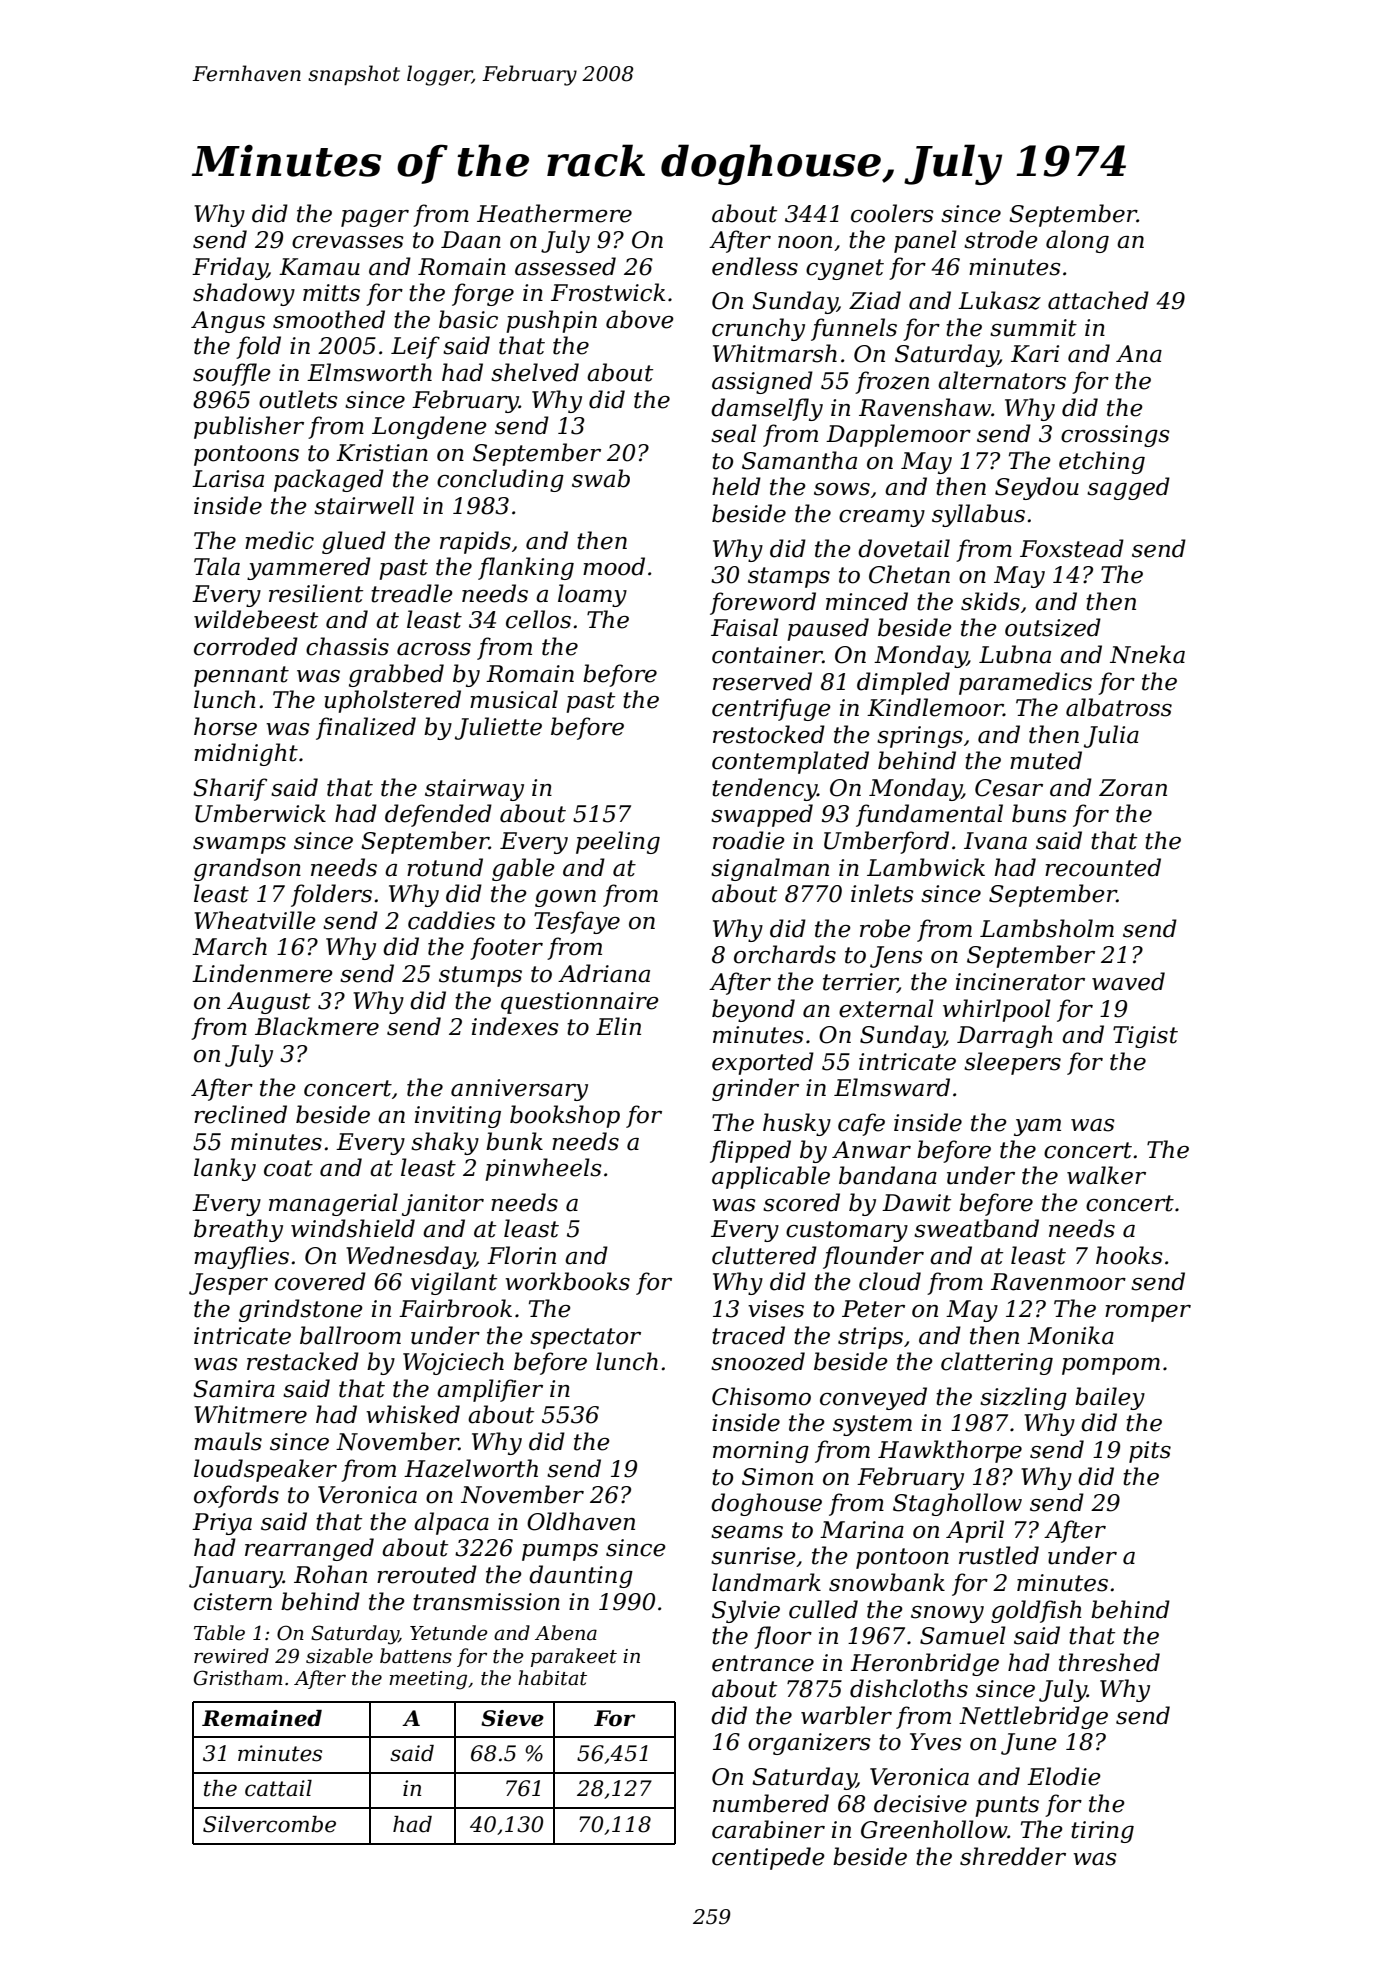 The height and width of the screenshot is (1969, 1386). Describe the element at coordinates (375, 218) in the screenshot. I see `pager` at that location.
